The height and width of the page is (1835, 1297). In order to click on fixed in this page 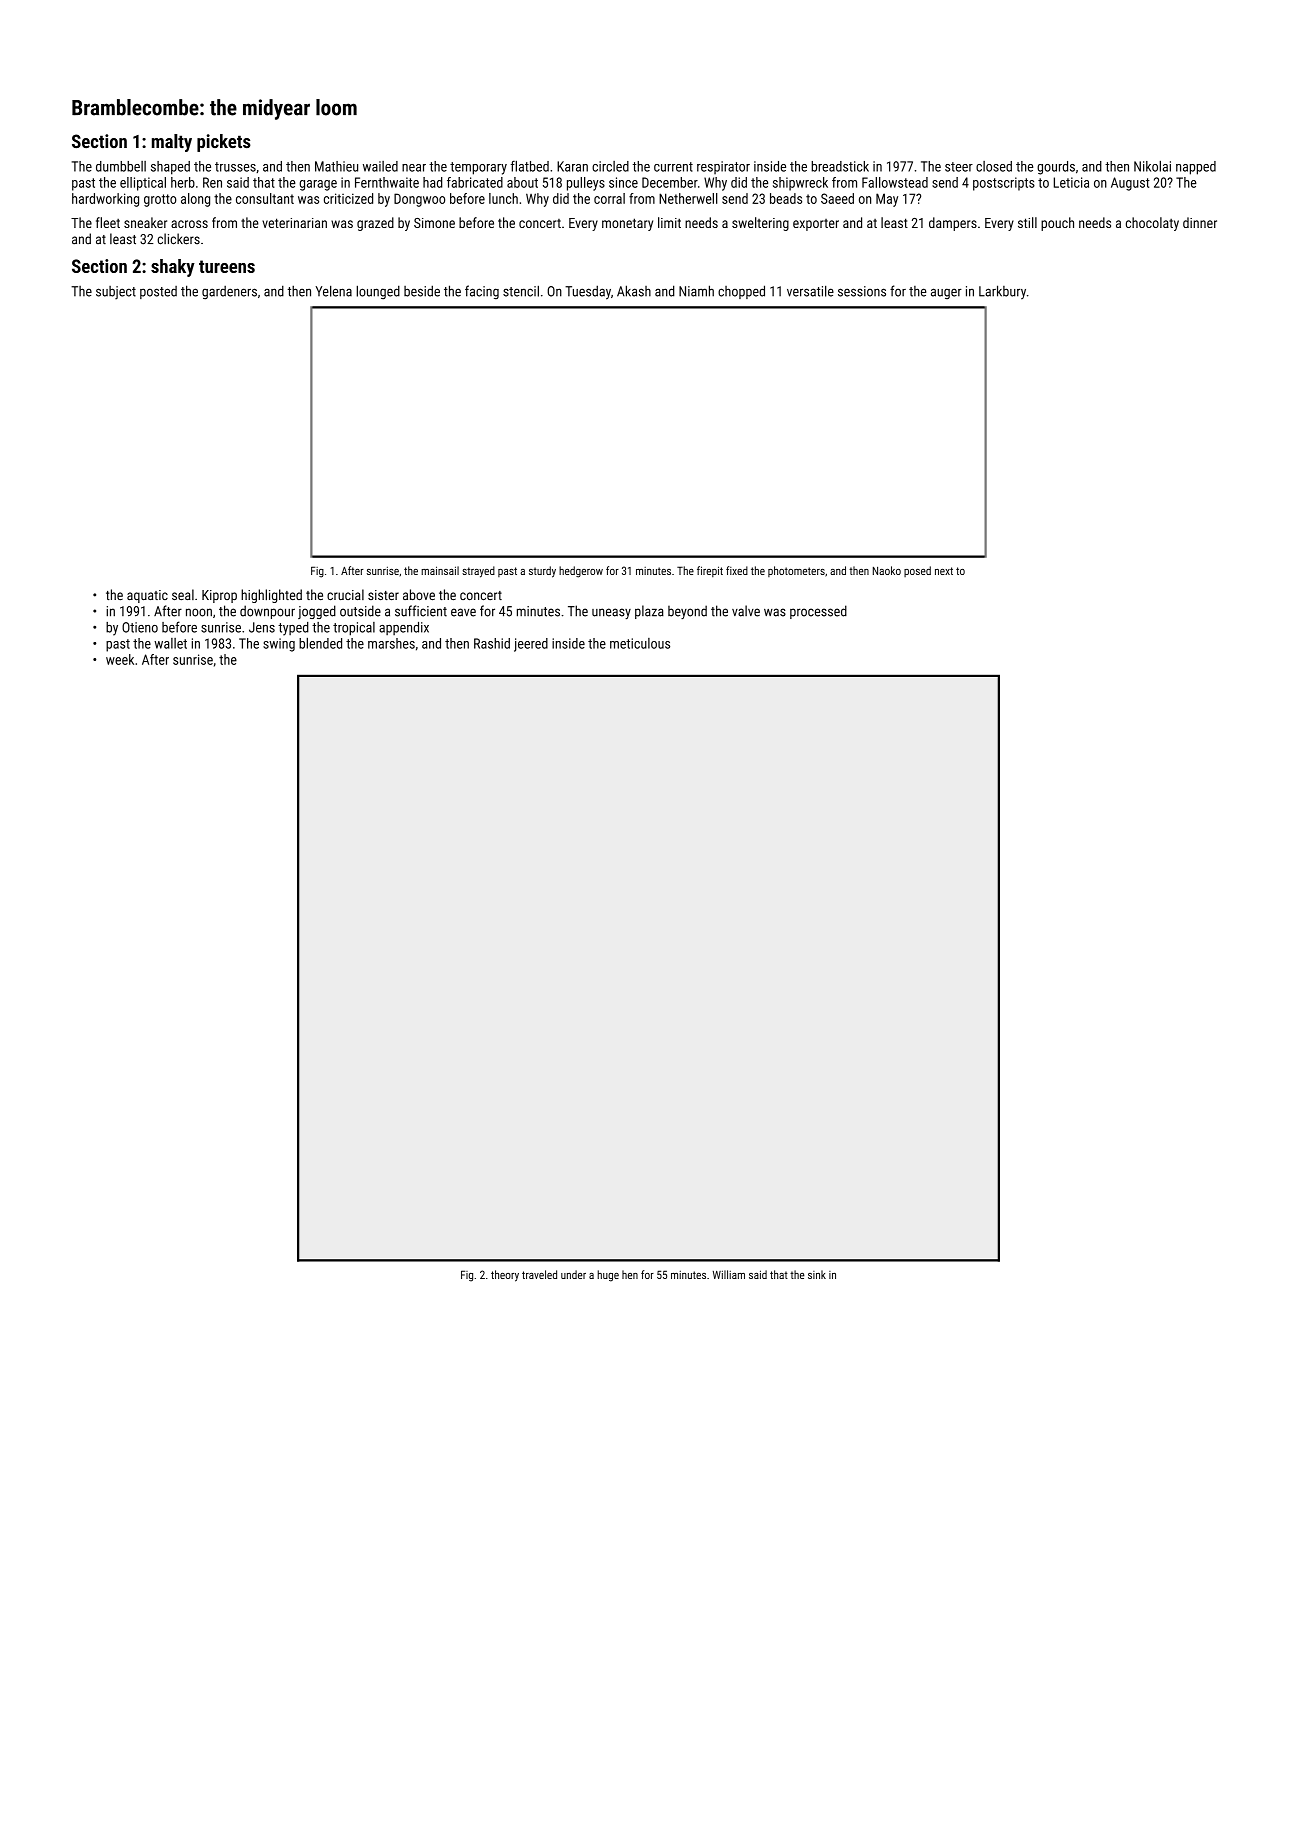, I will do `click(737, 570)`.
